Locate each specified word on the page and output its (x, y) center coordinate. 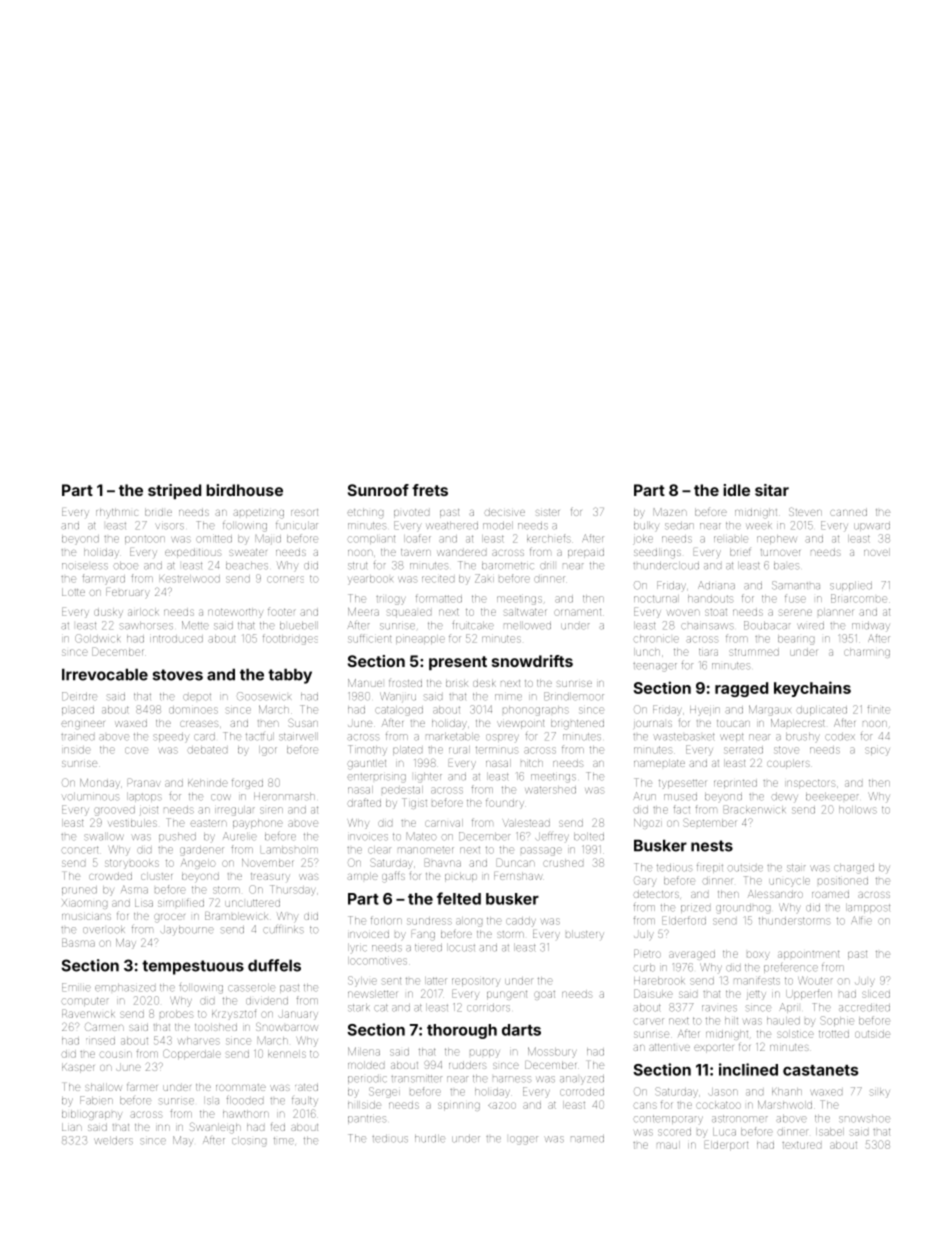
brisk (457, 683)
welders (113, 1141)
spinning (459, 1106)
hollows (858, 810)
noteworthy (235, 613)
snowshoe (864, 1119)
